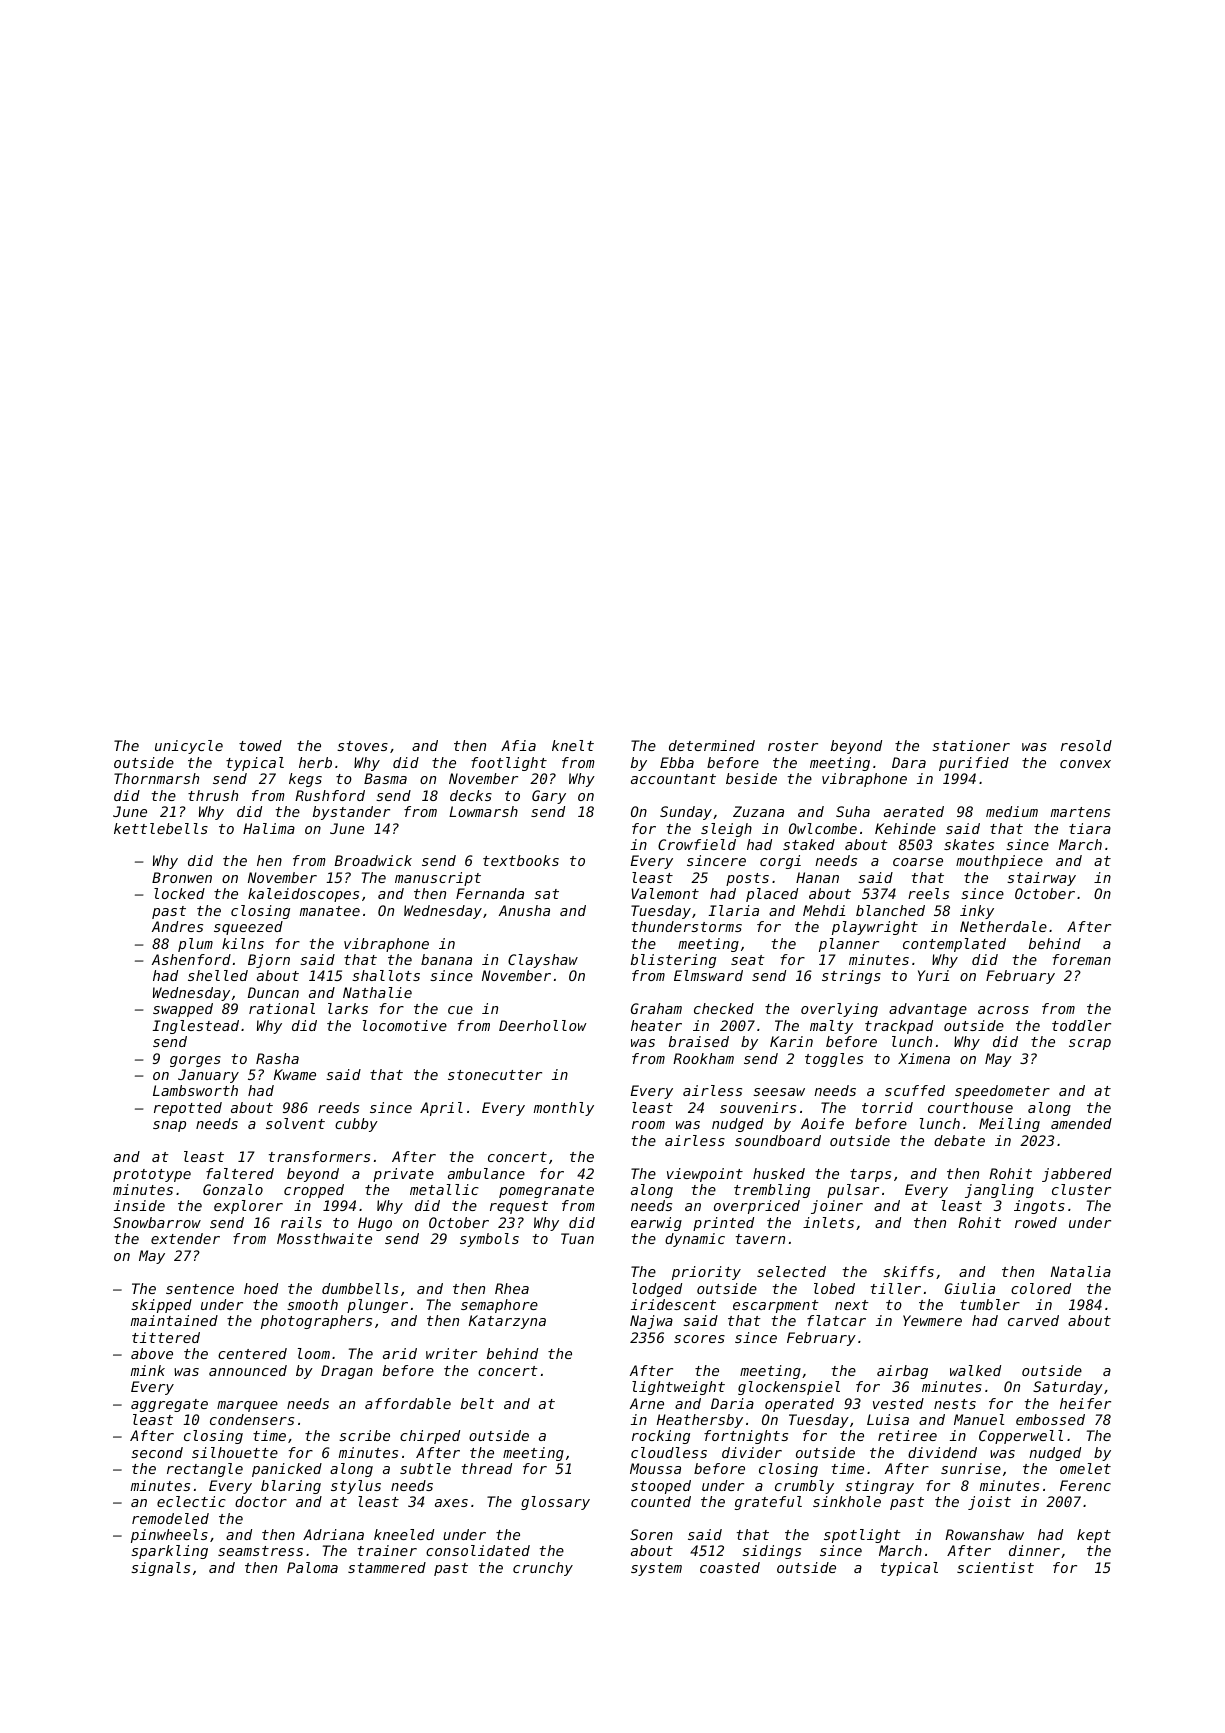 The height and width of the image is (1733, 1225). What do you see at coordinates (1086, 745) in the image?
I see `resold` at bounding box center [1086, 745].
